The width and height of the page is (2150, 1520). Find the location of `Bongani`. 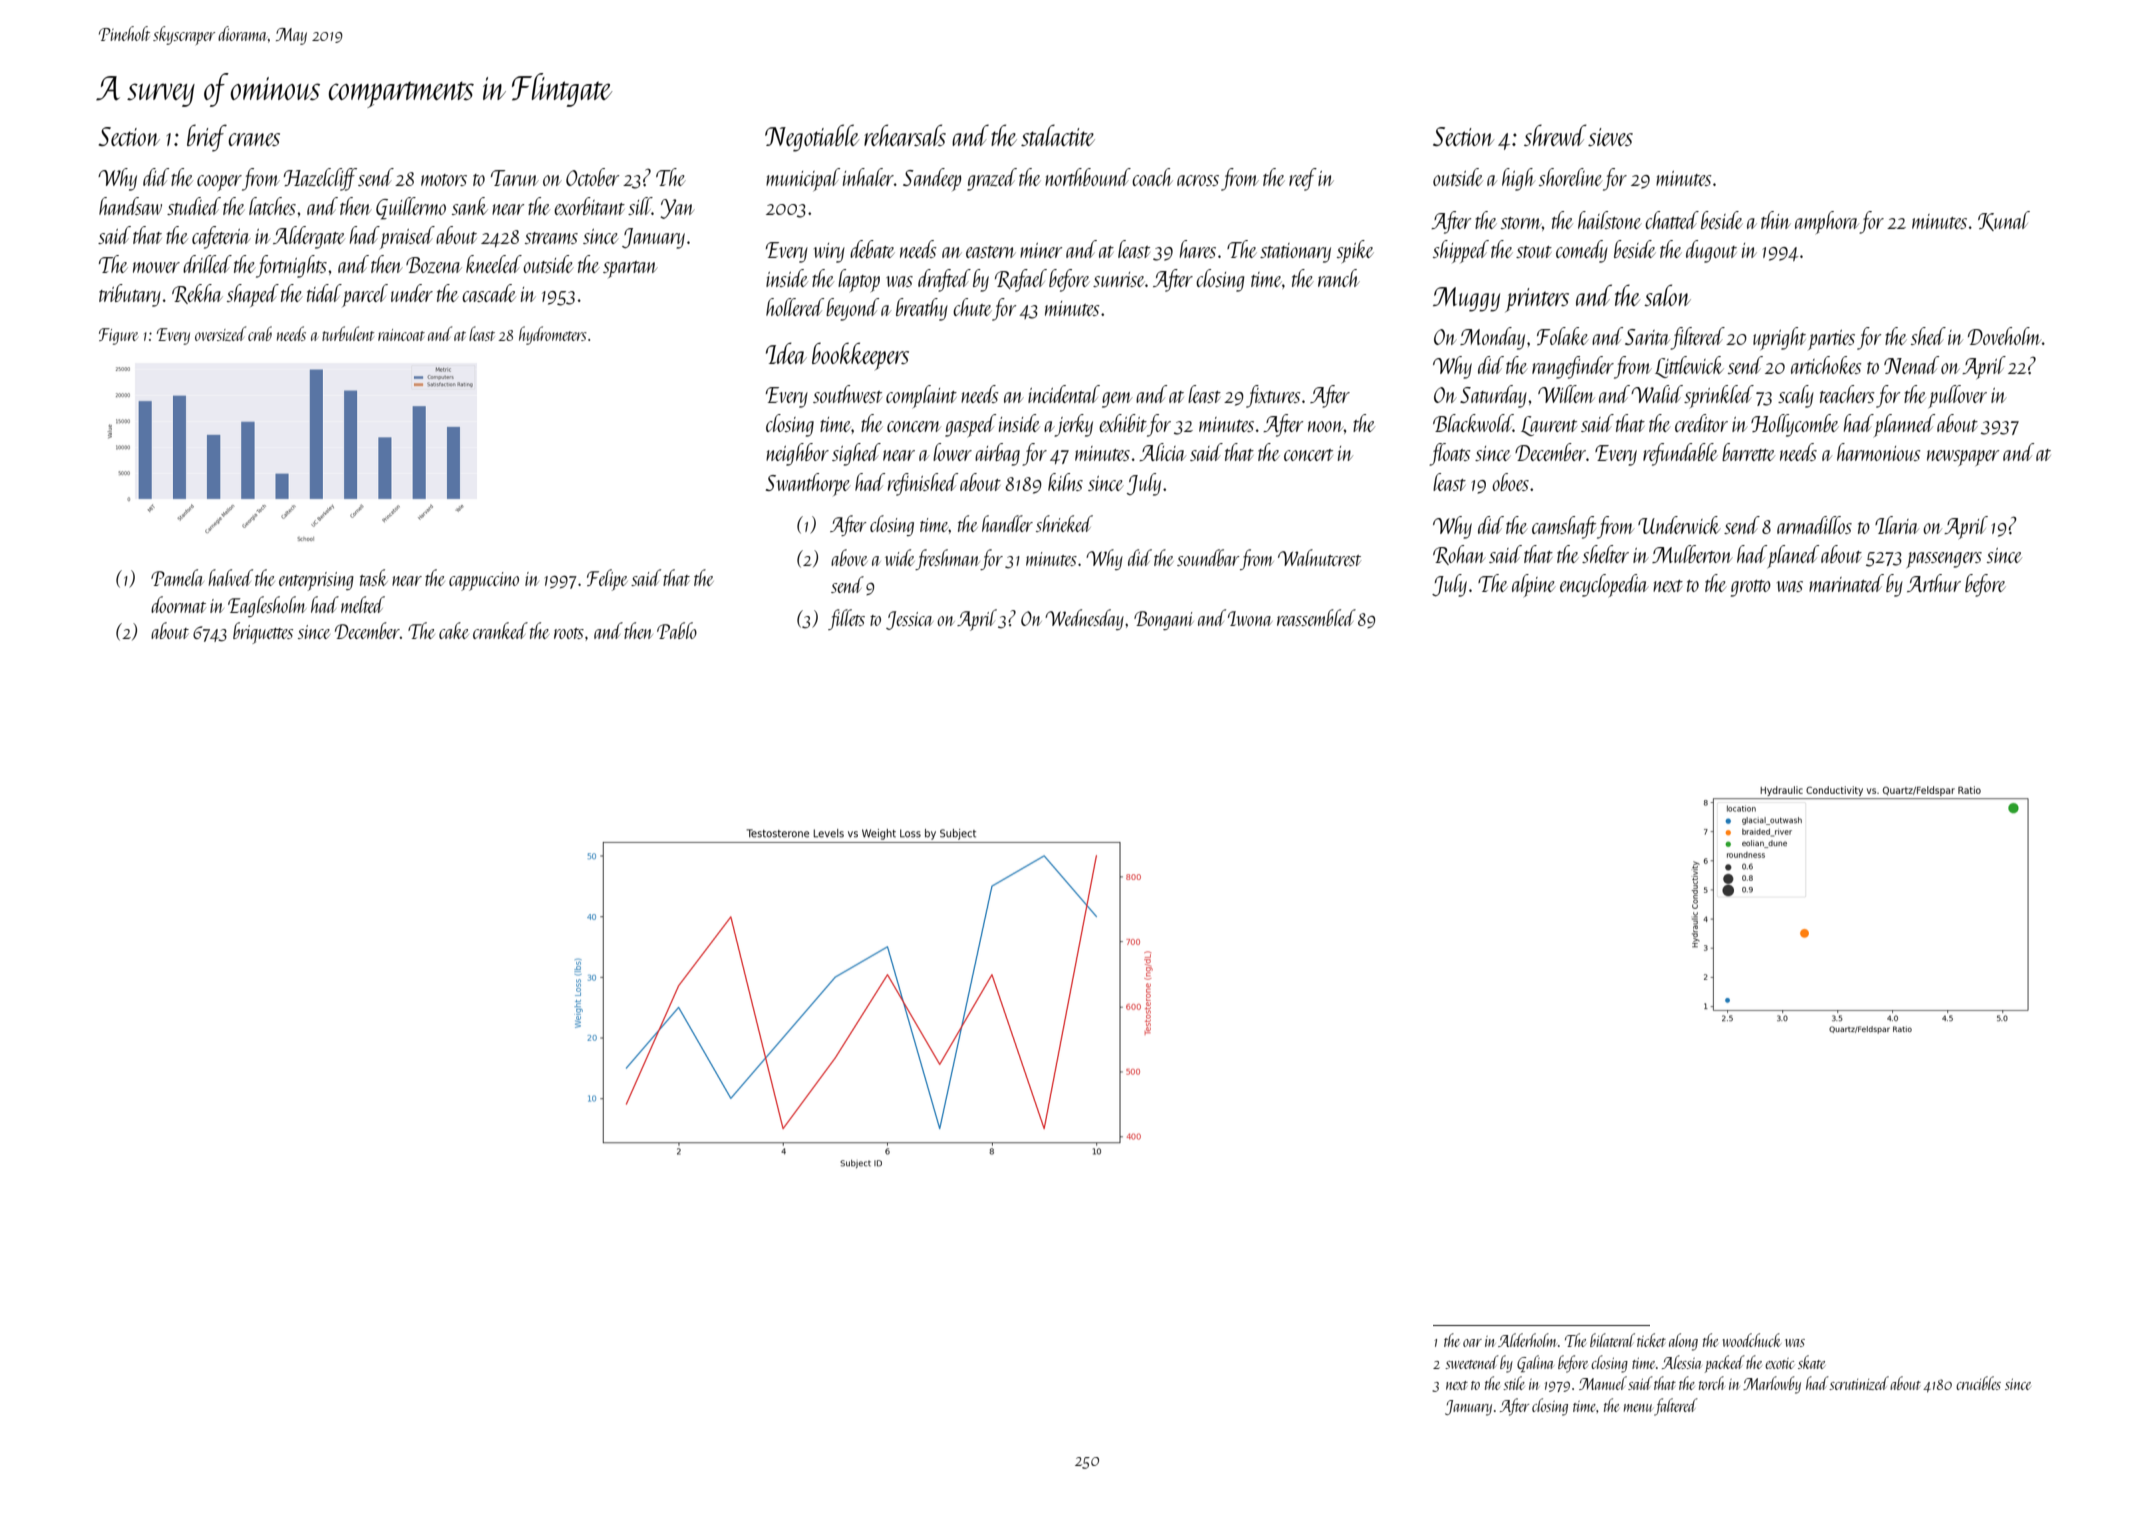

Bongani is located at coordinates (1164, 620).
